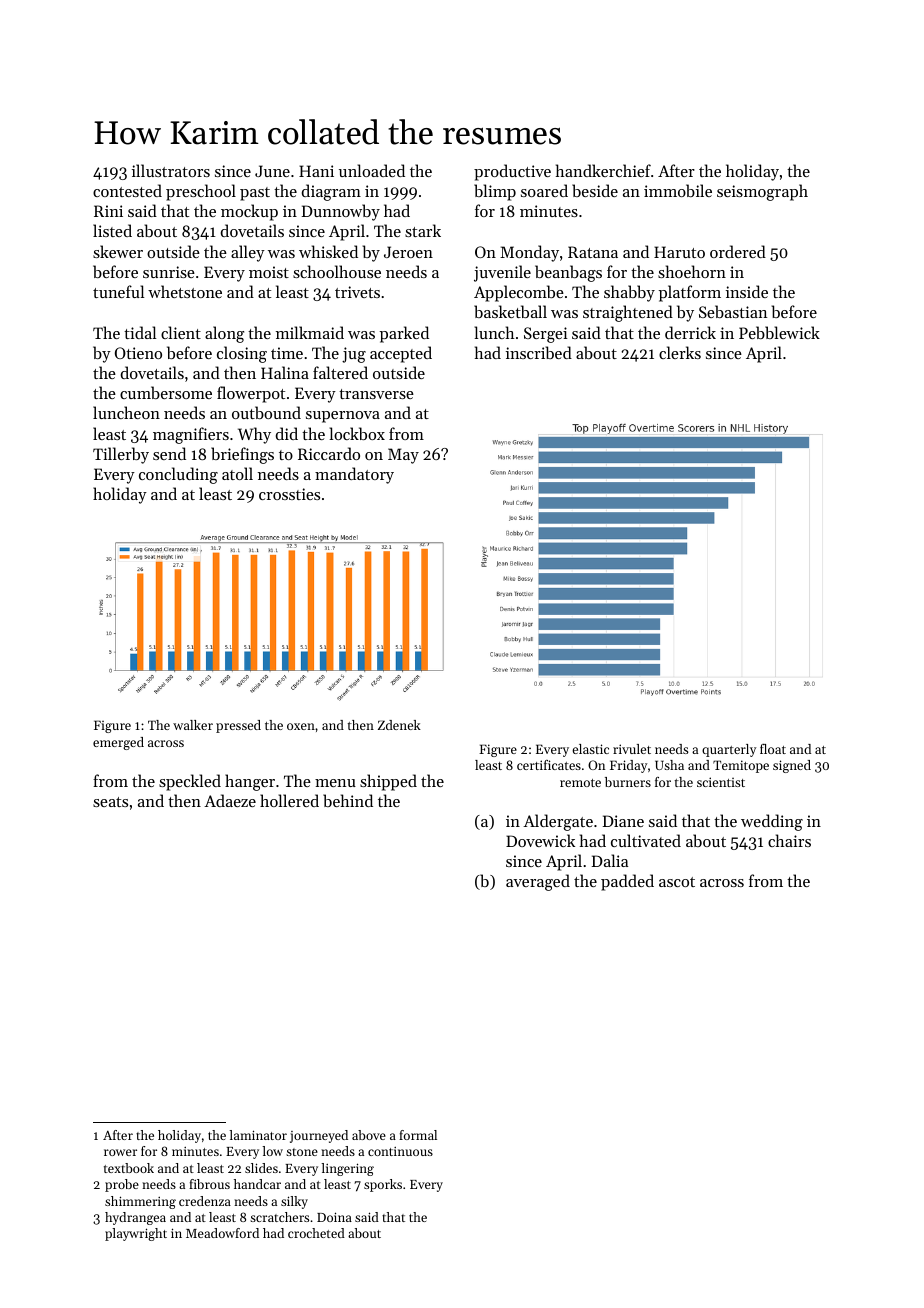 The image size is (924, 1308). Describe the element at coordinates (135, 1218) in the document. I see `hydrangea` at that location.
